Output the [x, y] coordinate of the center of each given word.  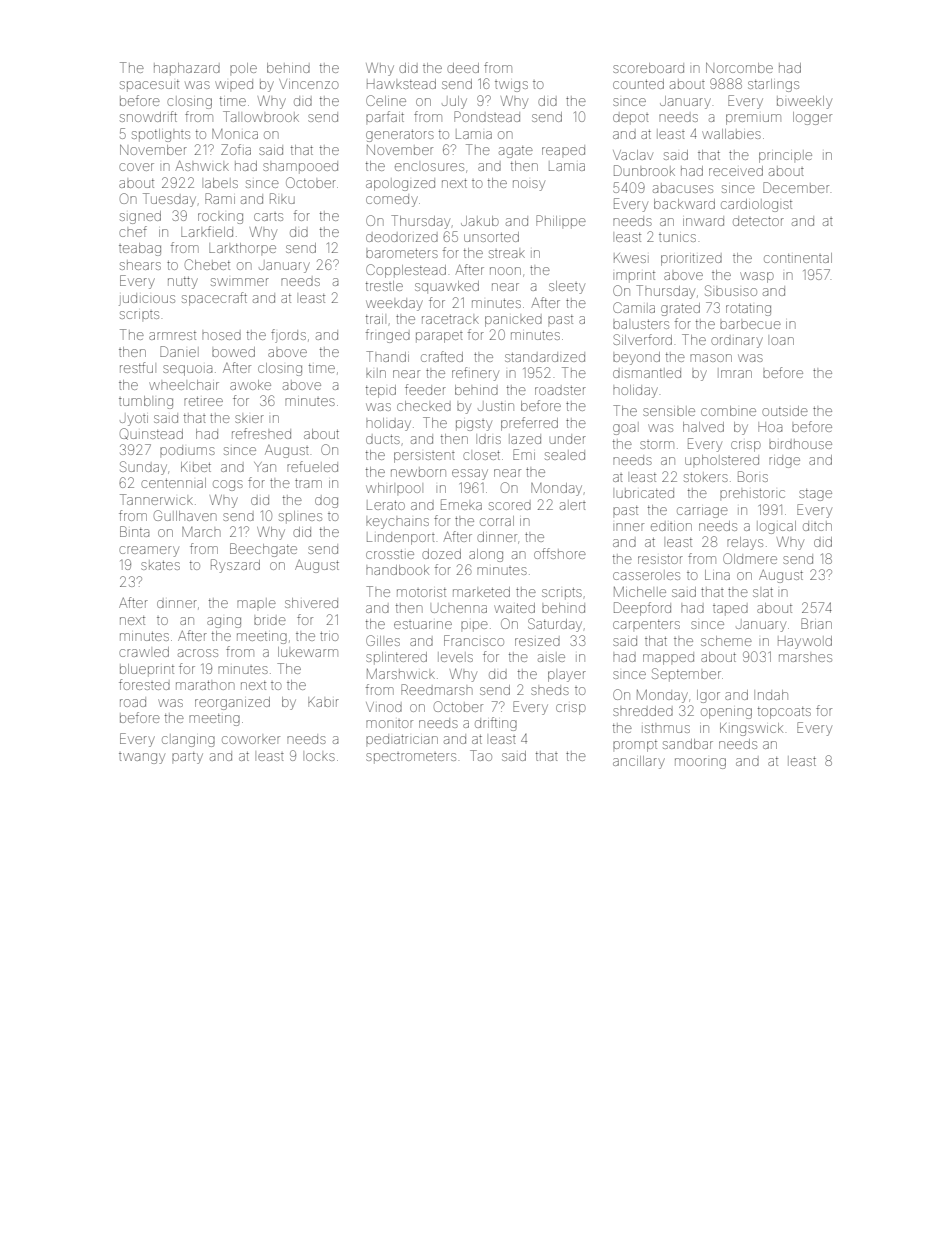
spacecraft [214, 299]
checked [424, 406]
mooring [700, 763]
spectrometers [411, 758]
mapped [668, 658]
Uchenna [459, 609]
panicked [513, 321]
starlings [773, 85]
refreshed [261, 433]
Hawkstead [401, 84]
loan [782, 341]
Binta [134, 531]
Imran [736, 374]
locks [320, 757]
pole [243, 68]
